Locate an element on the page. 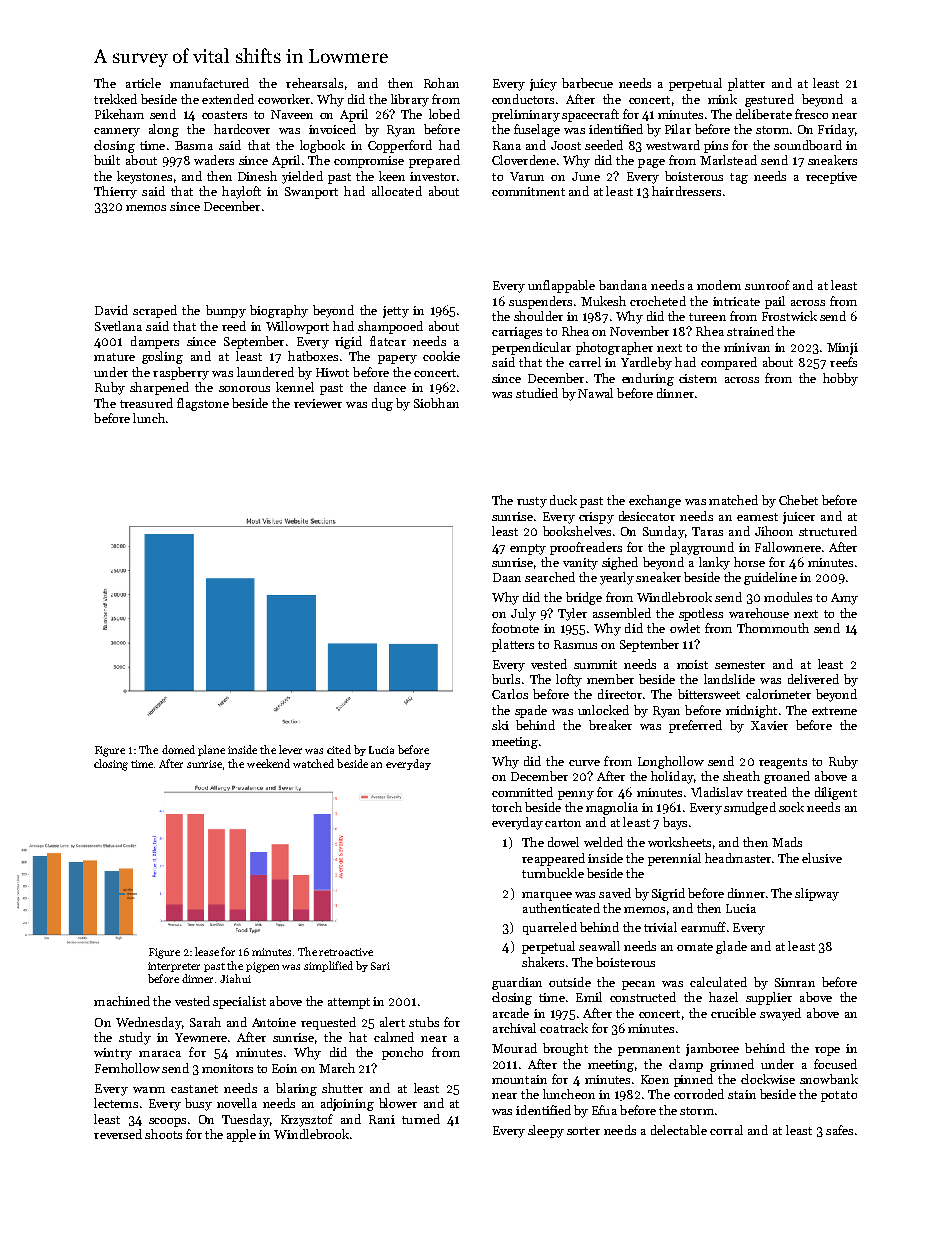 This document has height=1233, width=952. Sari is located at coordinates (380, 966).
